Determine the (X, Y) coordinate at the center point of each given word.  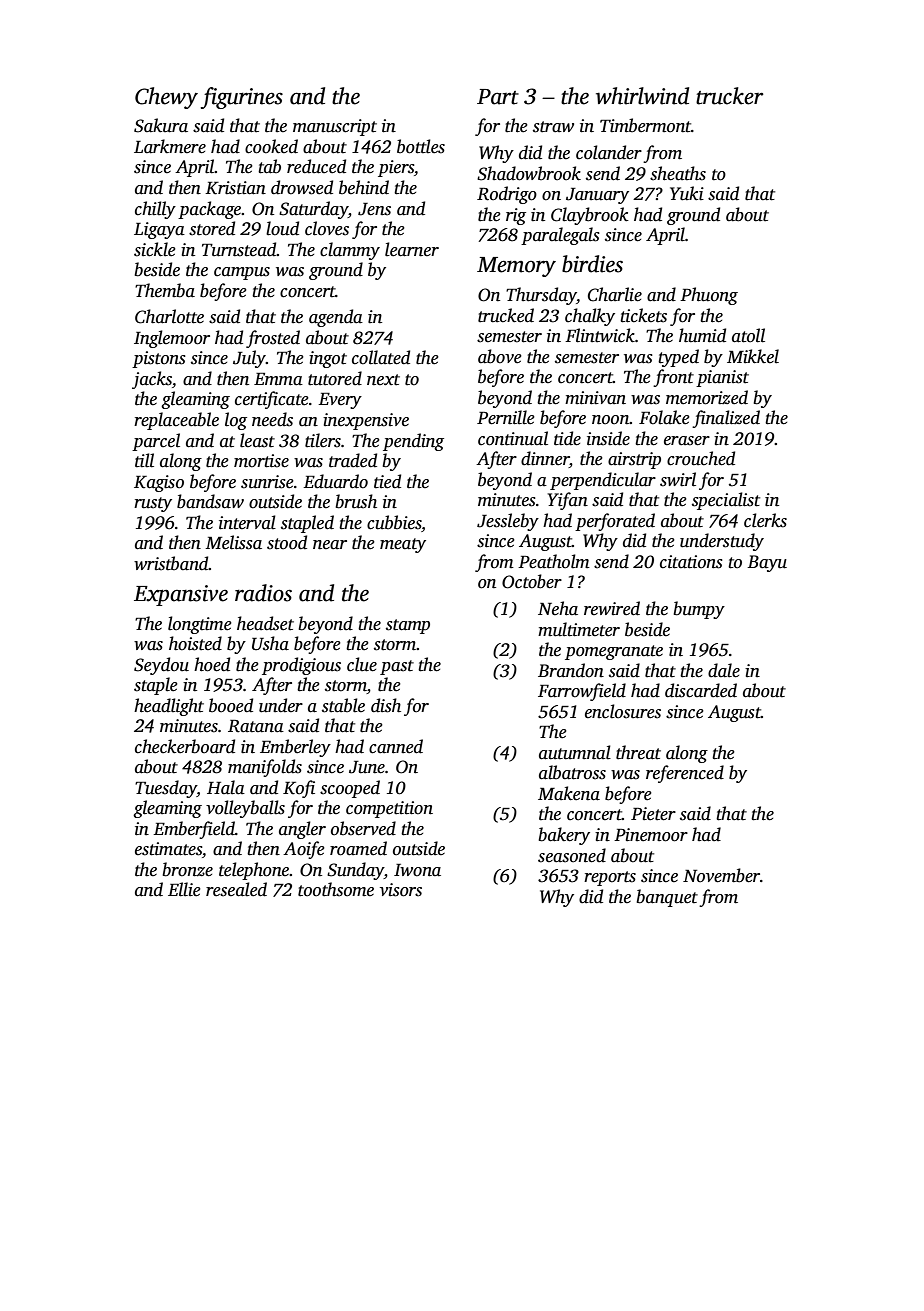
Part (498, 97)
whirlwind (642, 96)
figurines (242, 98)
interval (247, 522)
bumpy (699, 610)
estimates (168, 849)
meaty (403, 545)
